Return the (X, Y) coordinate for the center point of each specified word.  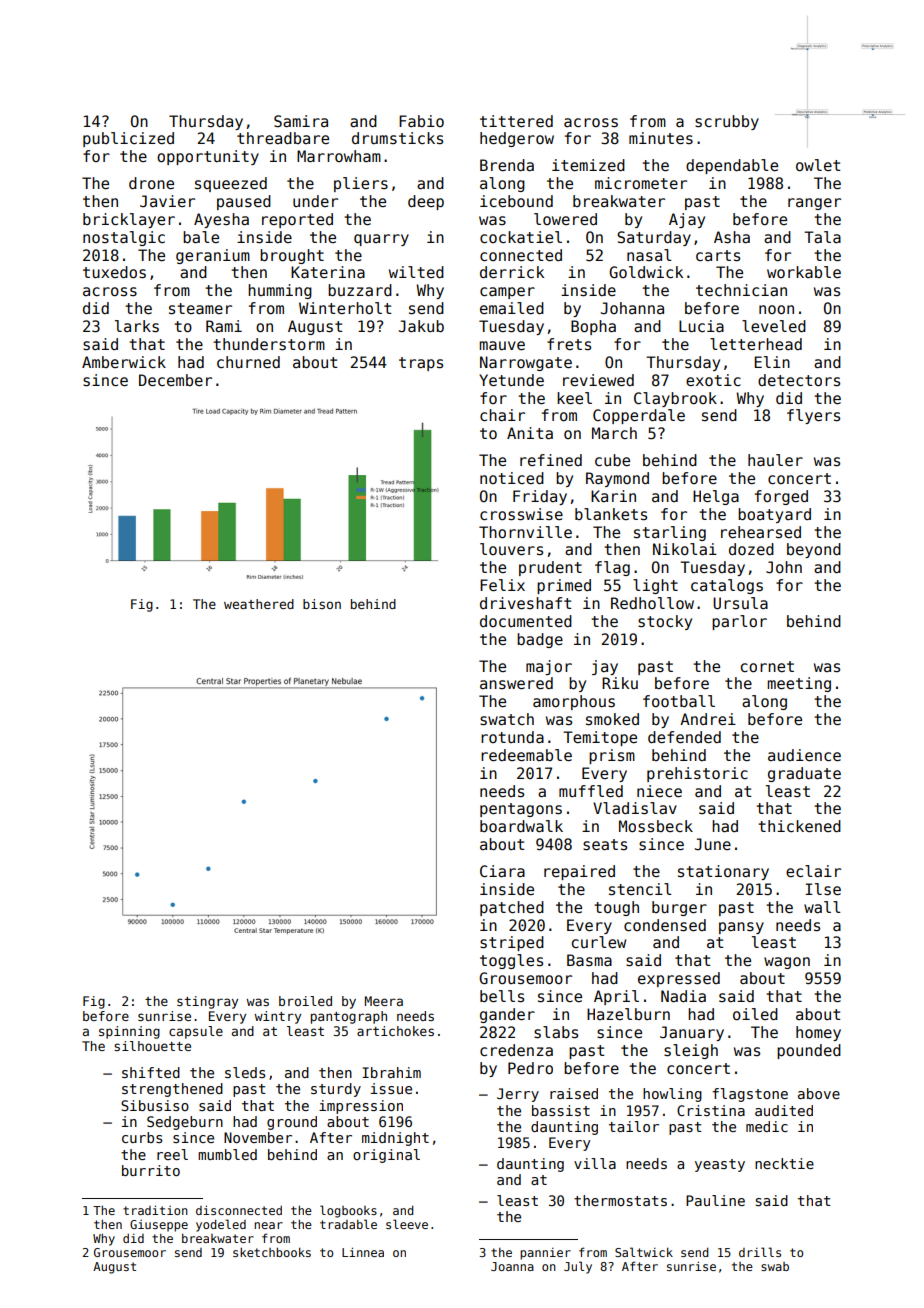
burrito (151, 1170)
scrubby (727, 122)
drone (151, 183)
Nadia (683, 996)
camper (507, 293)
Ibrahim (391, 1072)
